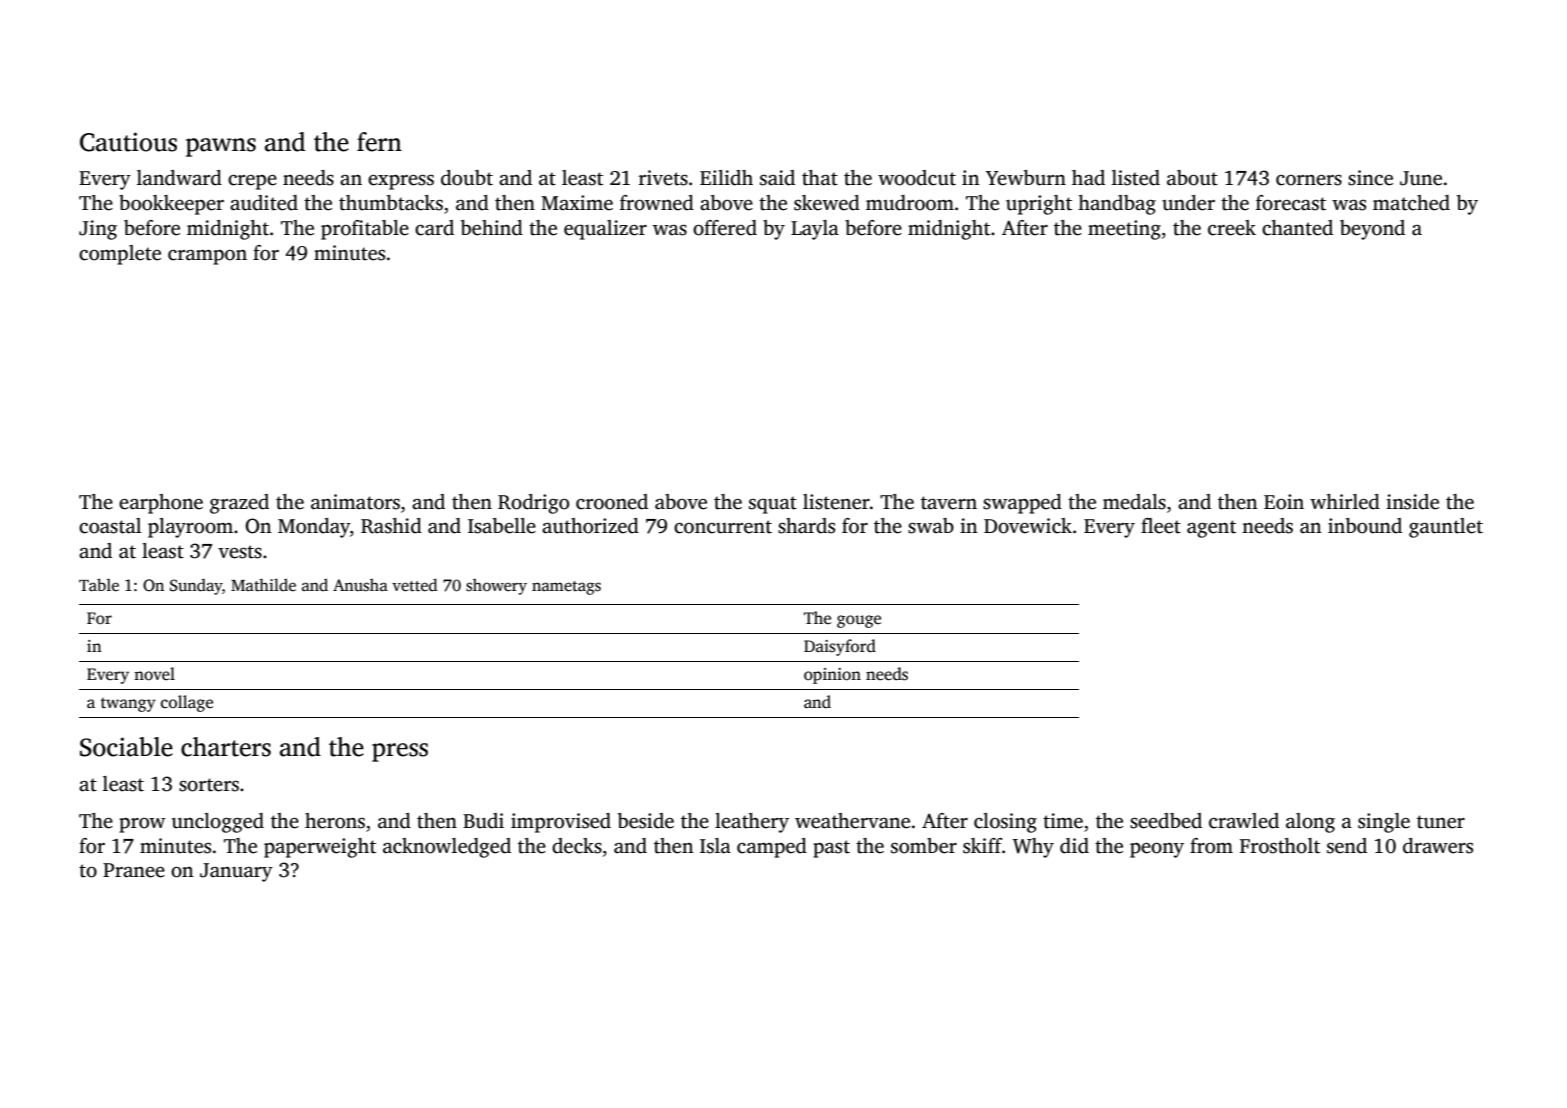 The image size is (1567, 1108). I want to click on upright, so click(1039, 205).
